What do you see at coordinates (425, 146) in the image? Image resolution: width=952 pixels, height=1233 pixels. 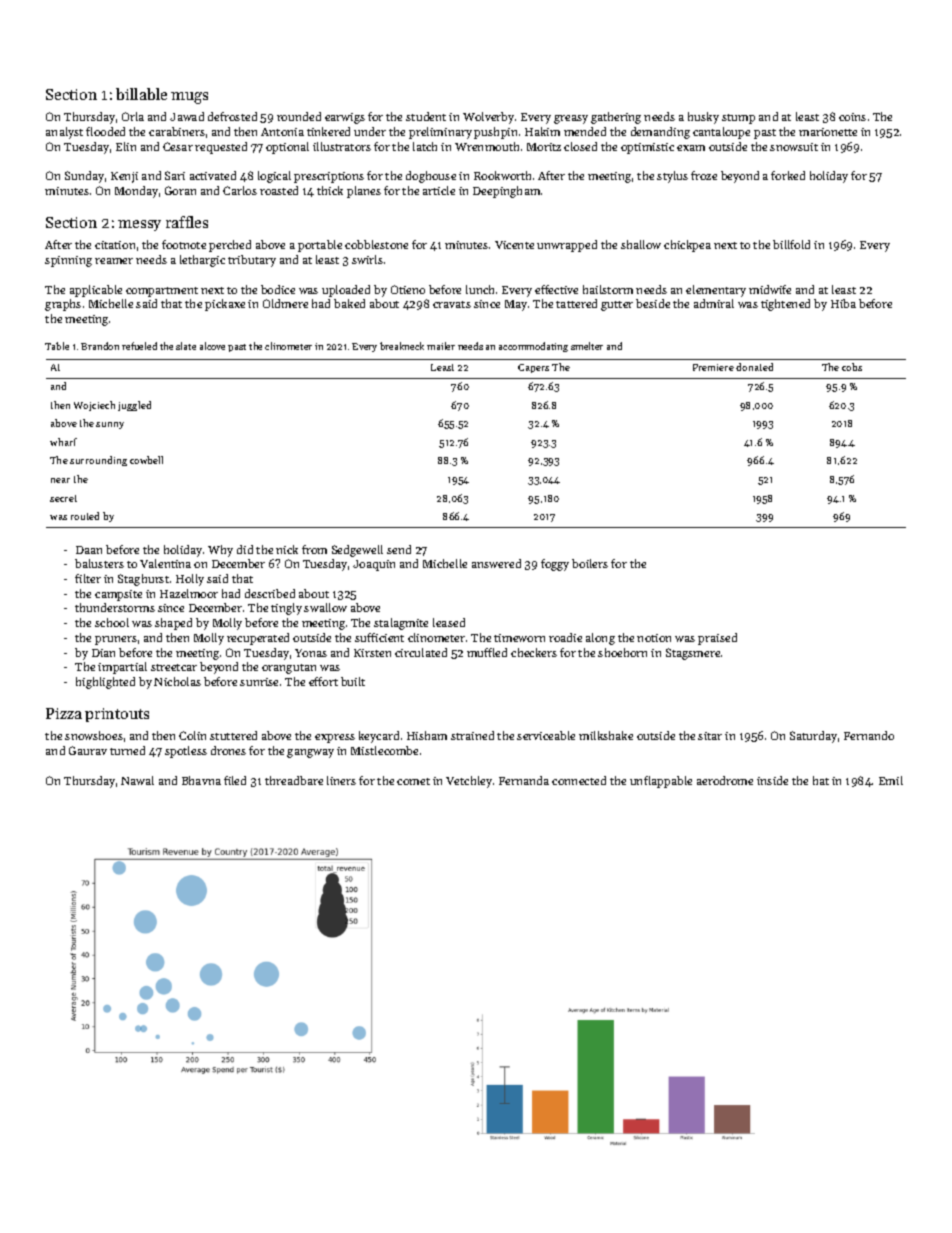 I see `latch` at bounding box center [425, 146].
